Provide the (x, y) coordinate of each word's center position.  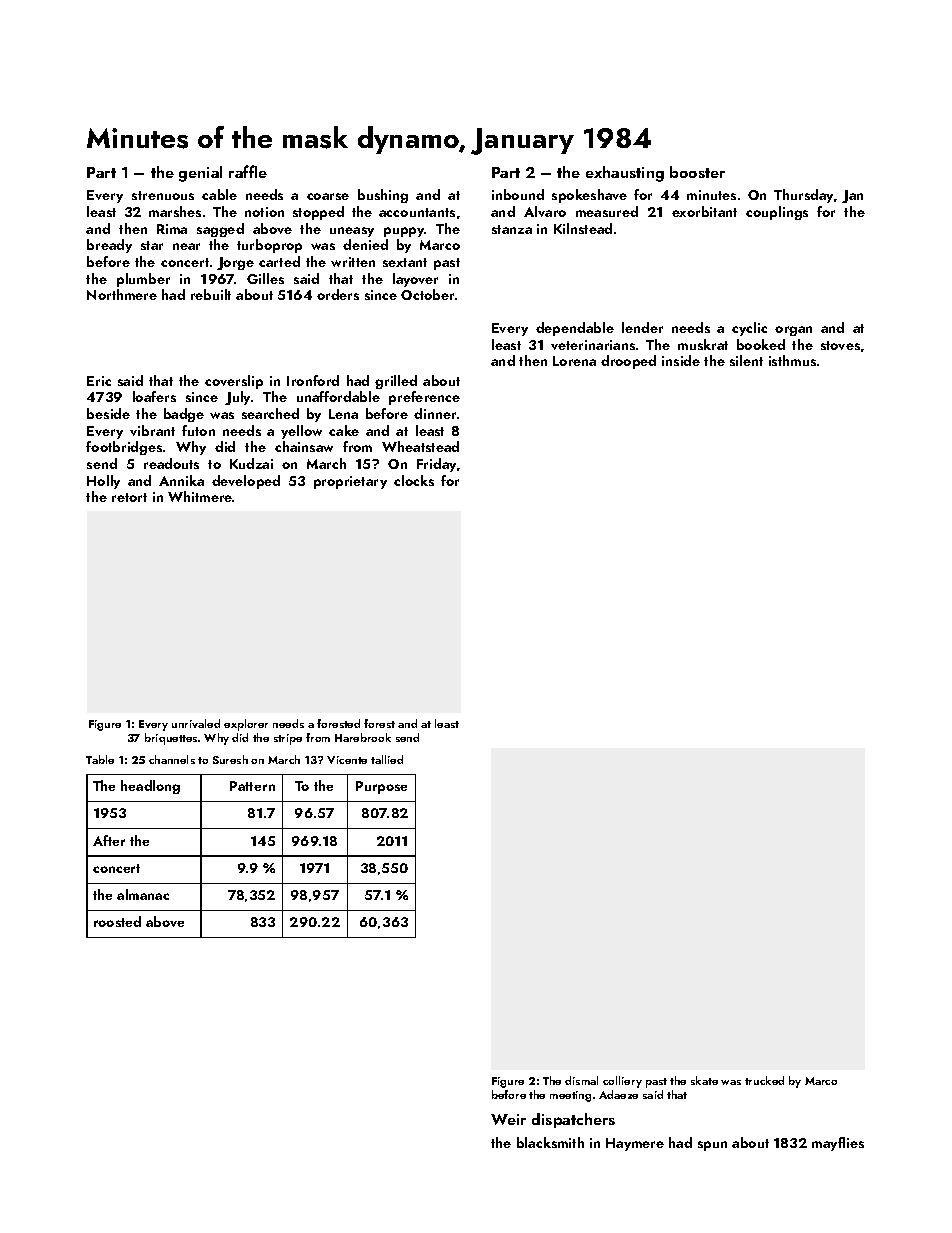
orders (338, 294)
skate (704, 1080)
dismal (581, 1080)
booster (697, 172)
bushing (383, 196)
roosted (117, 921)
